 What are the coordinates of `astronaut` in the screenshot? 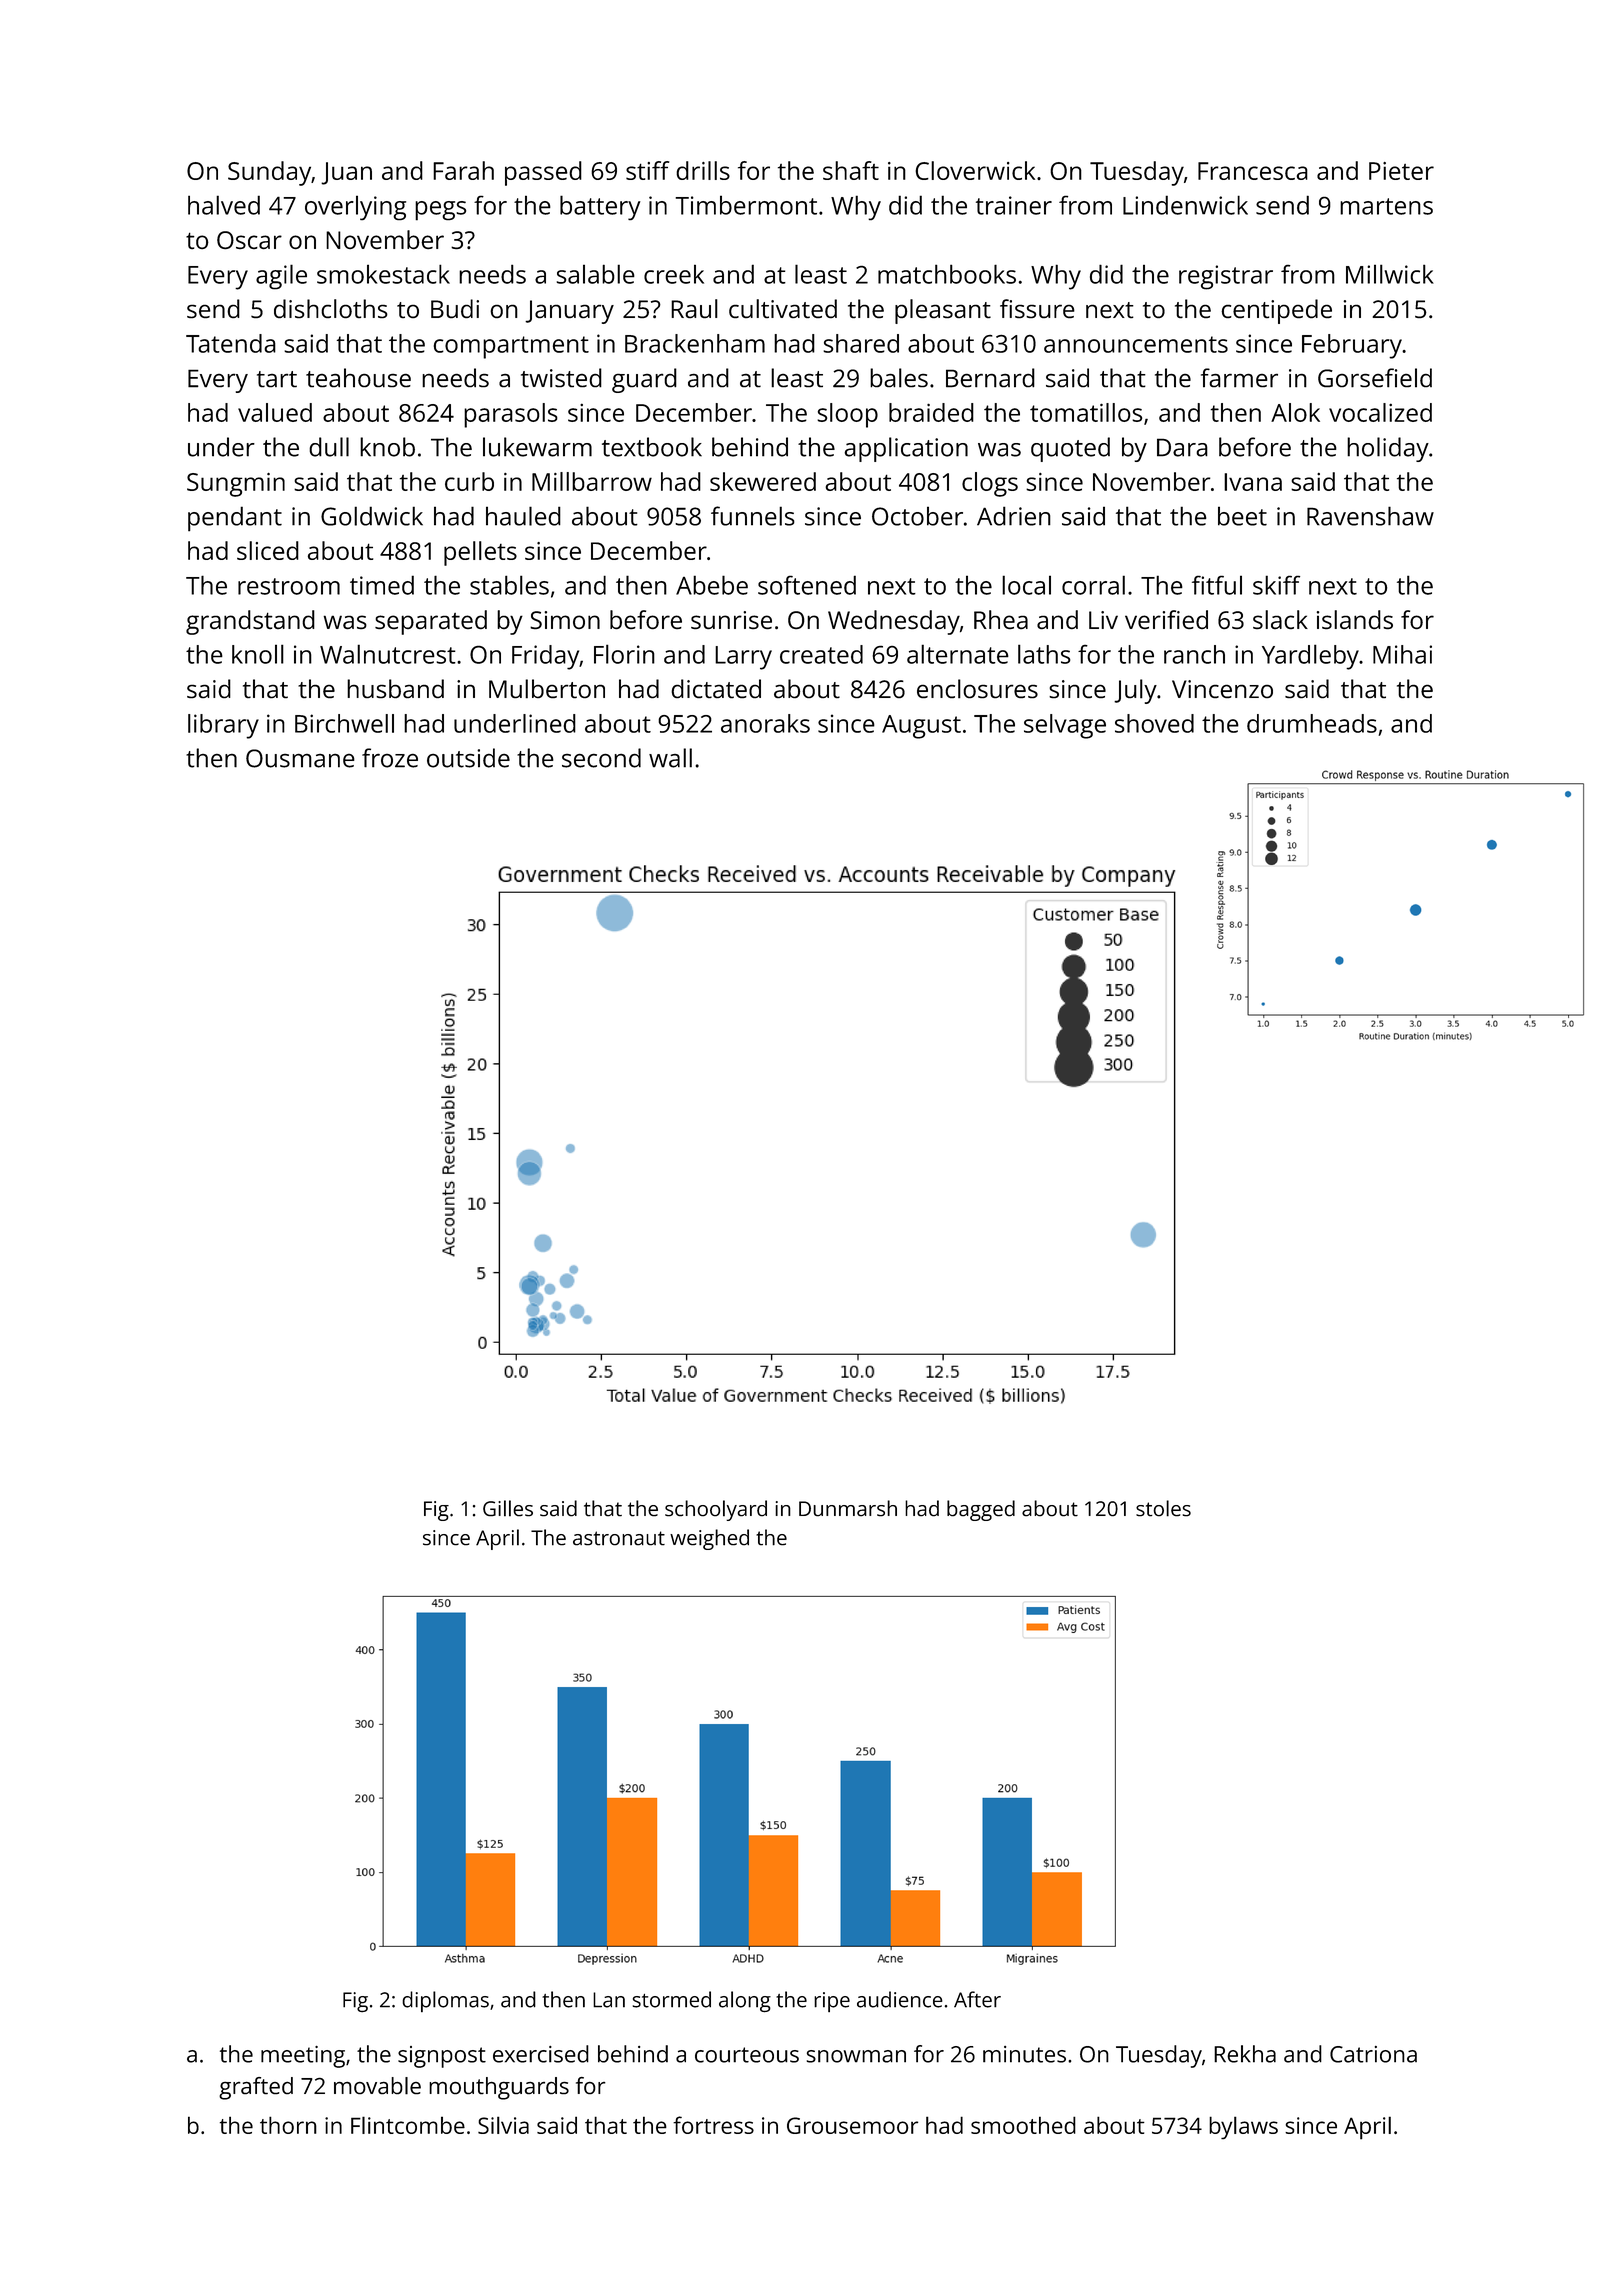 It's located at (619, 1538).
